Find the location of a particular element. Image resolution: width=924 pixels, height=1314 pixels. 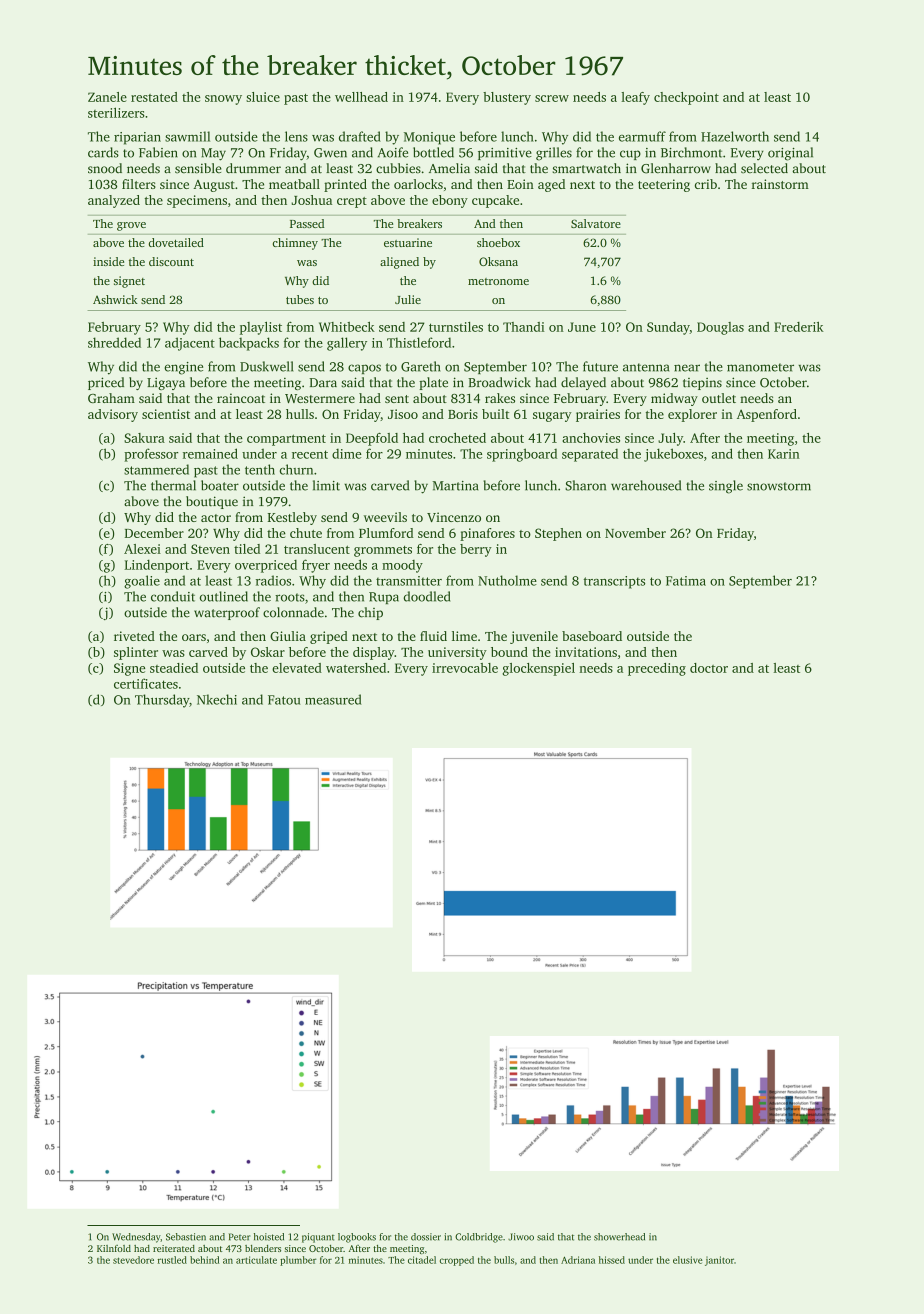

measured is located at coordinates (333, 699).
